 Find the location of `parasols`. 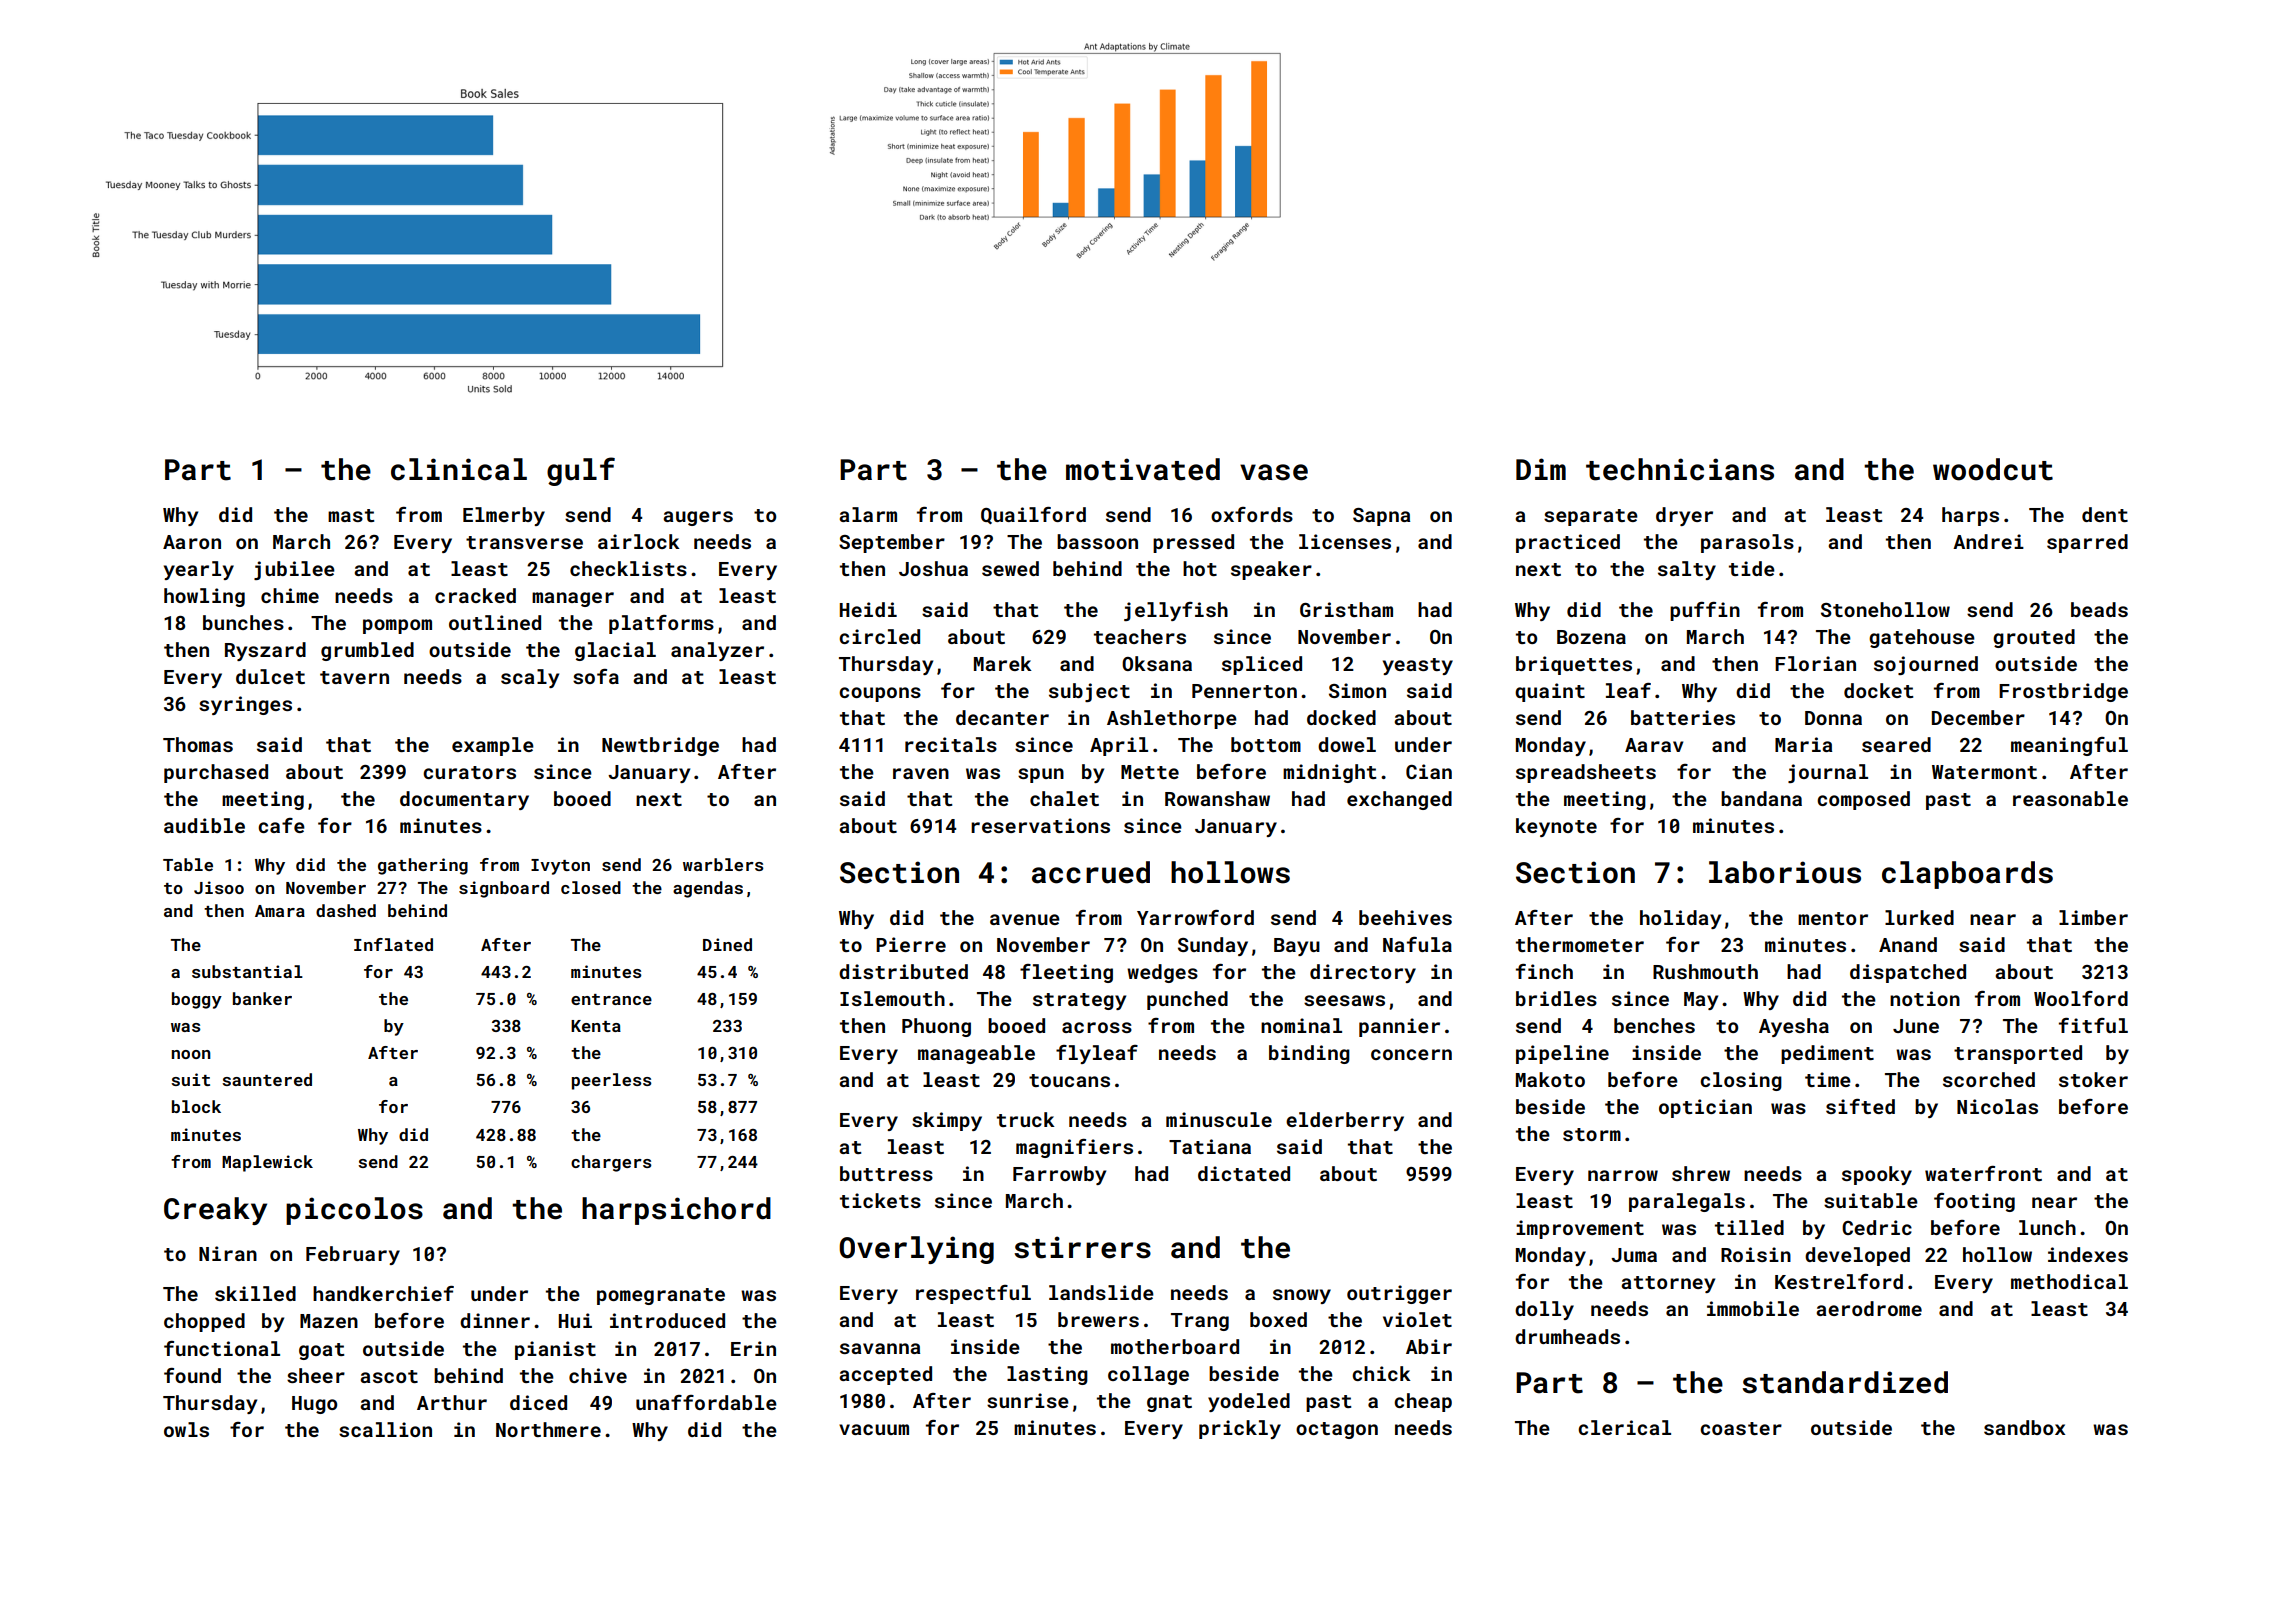

parasols is located at coordinates (1747, 543).
